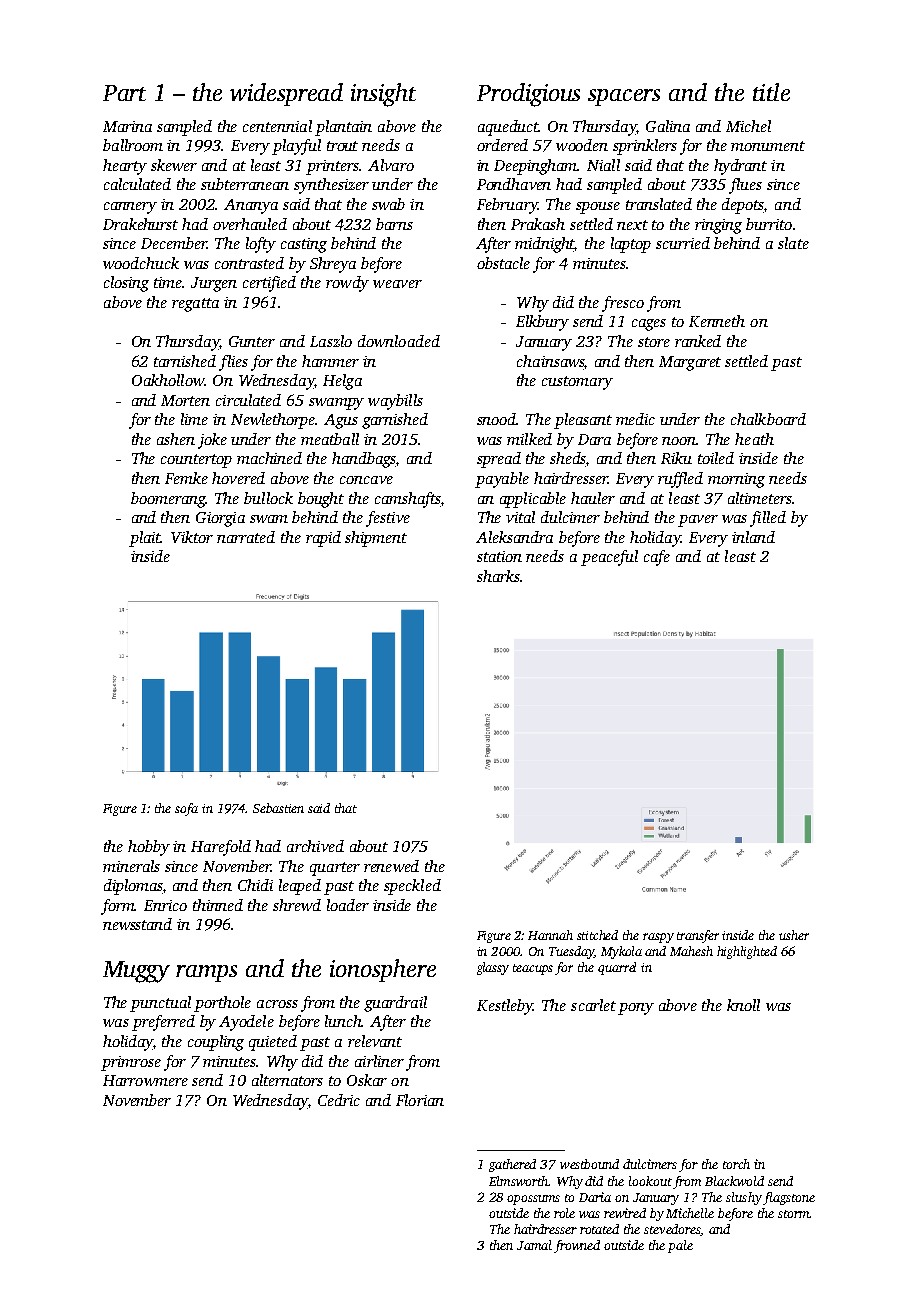 The width and height of the screenshot is (924, 1308). I want to click on transfer, so click(698, 936).
